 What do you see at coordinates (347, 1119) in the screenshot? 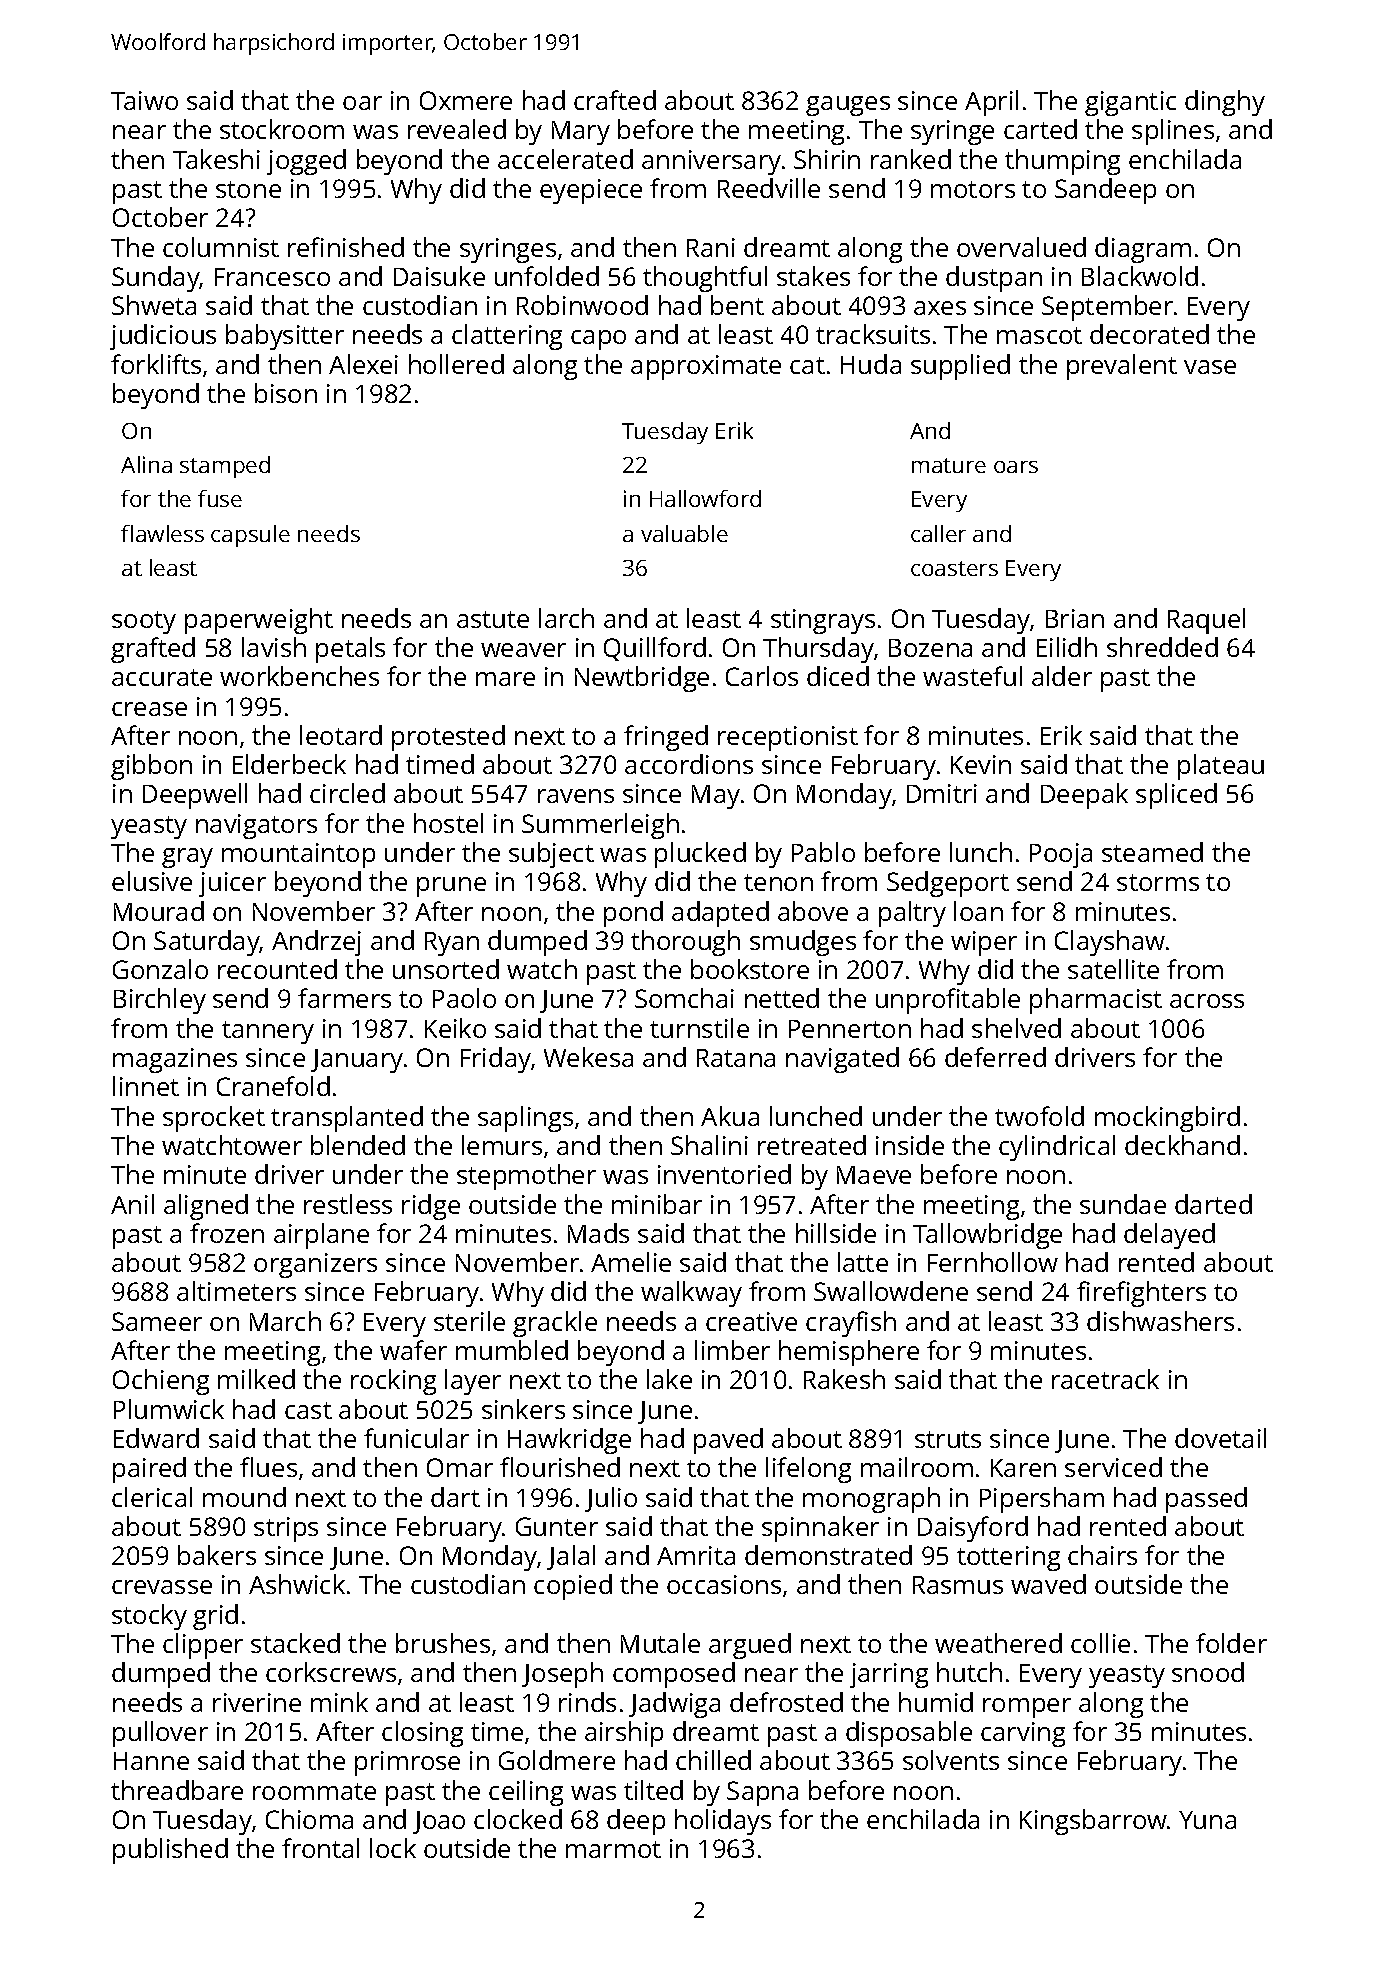
I see `transplanted` at bounding box center [347, 1119].
